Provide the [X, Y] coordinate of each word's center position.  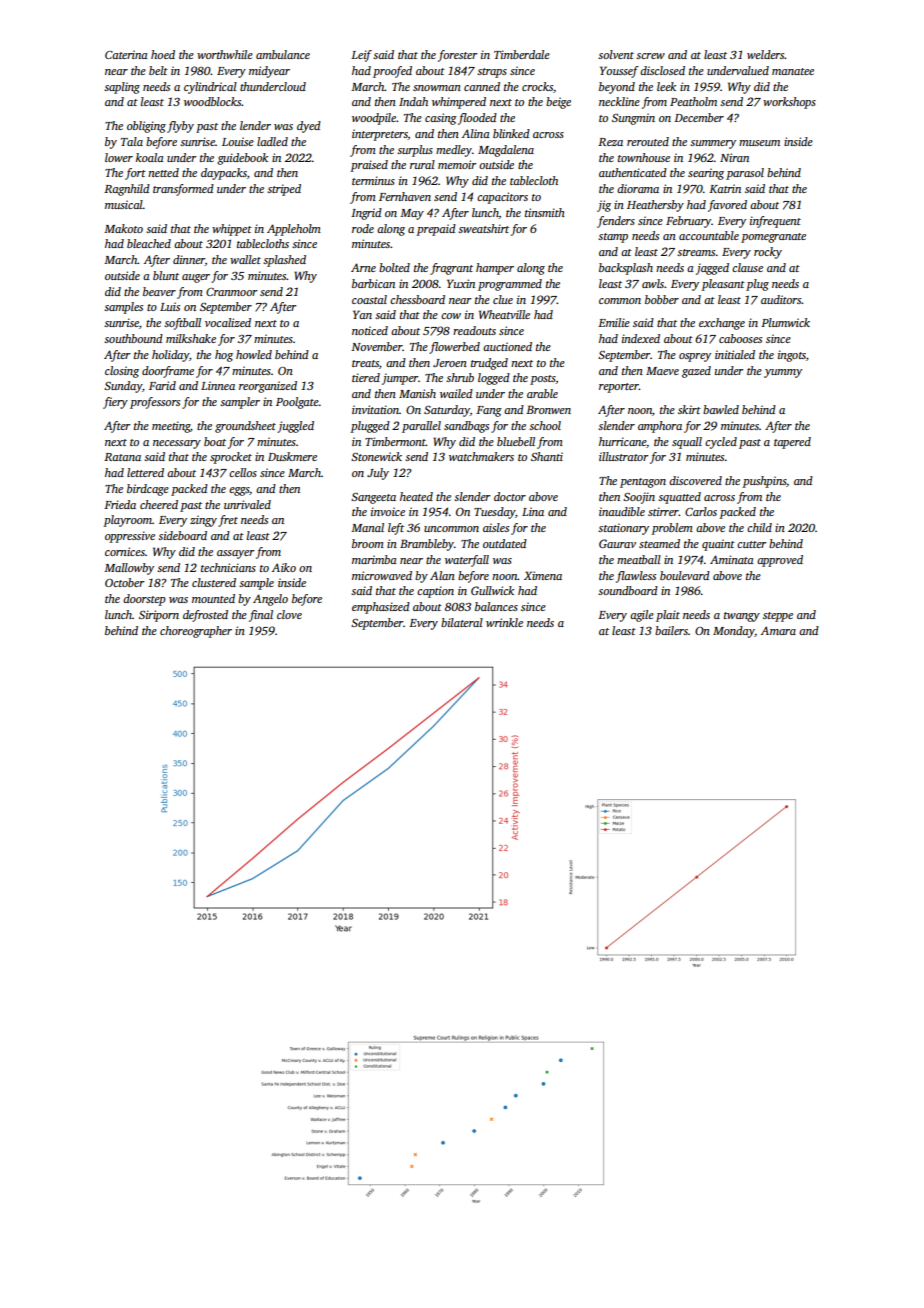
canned [482, 86]
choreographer [196, 632]
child [759, 527]
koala [150, 157]
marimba [374, 559]
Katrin [725, 188]
